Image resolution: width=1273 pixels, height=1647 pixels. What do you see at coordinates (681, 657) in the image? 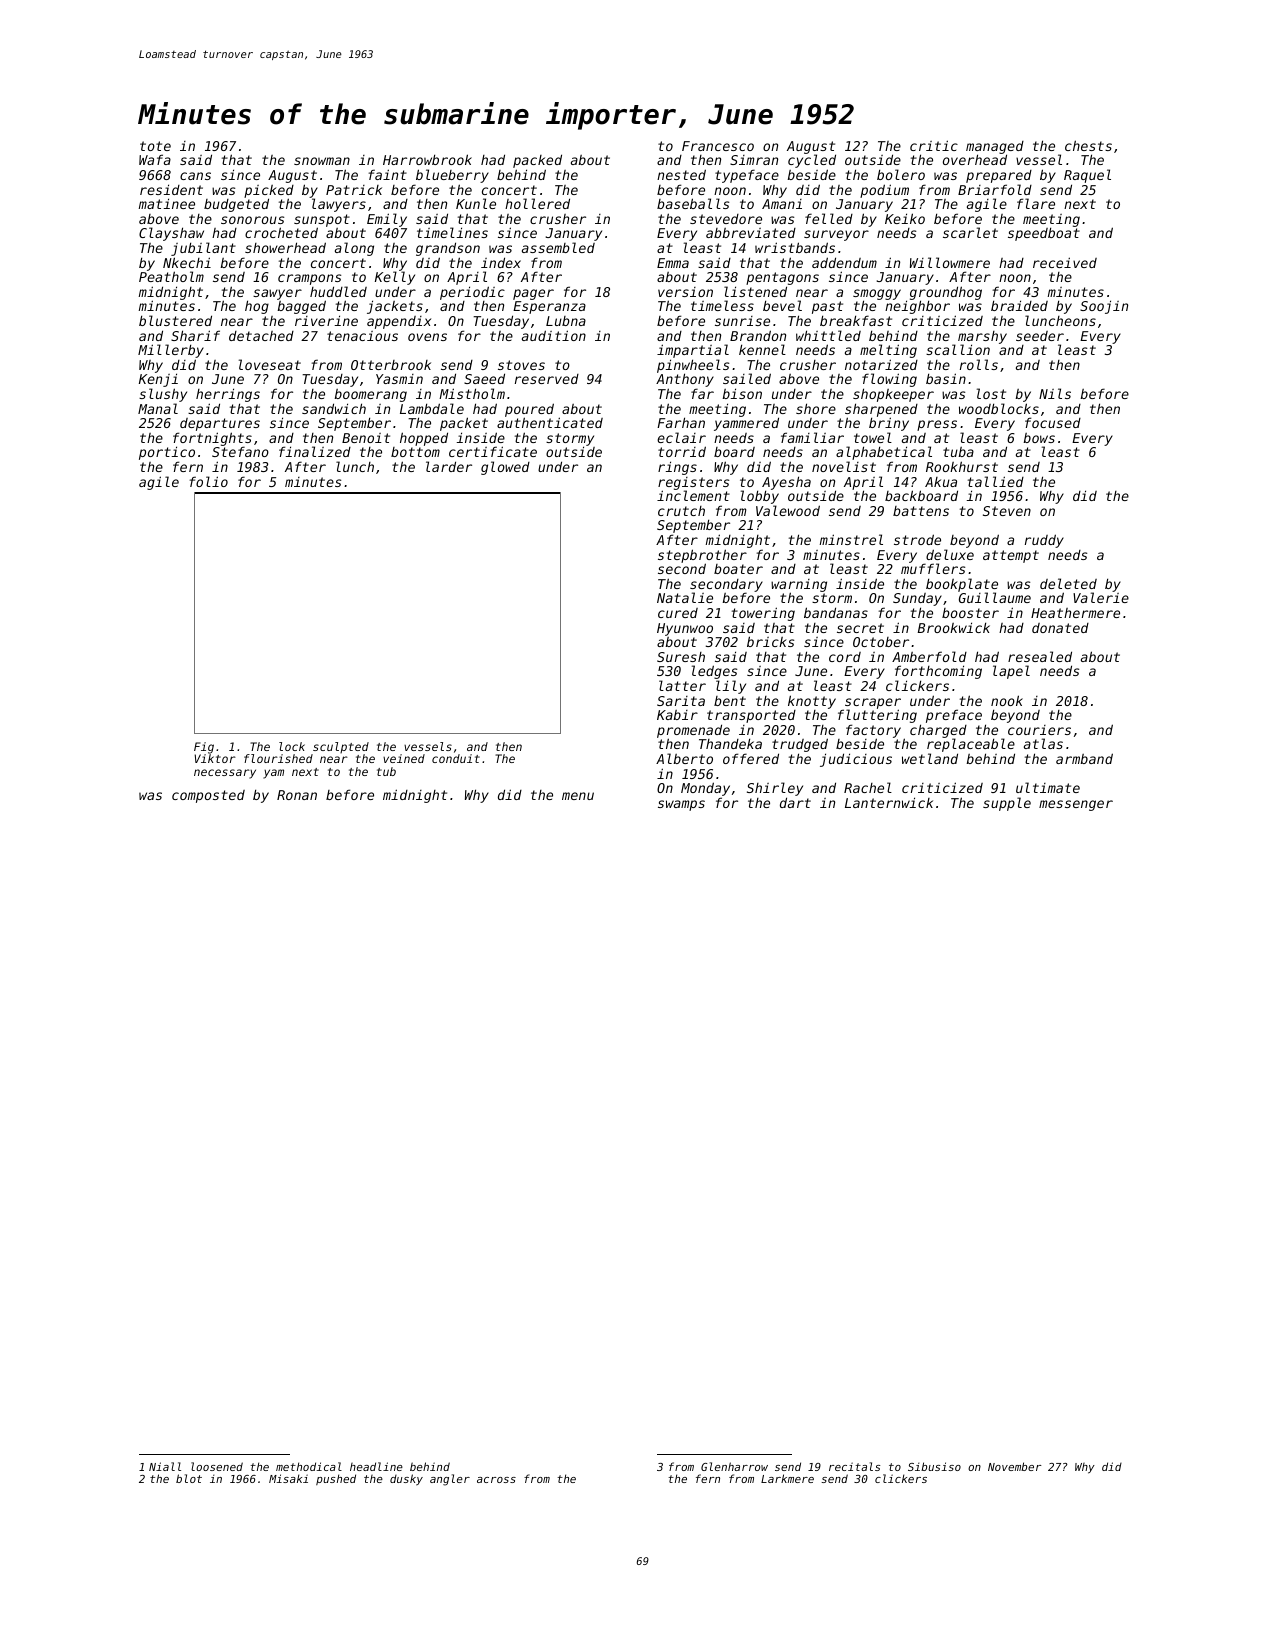
I see `Suresh` at bounding box center [681, 657].
